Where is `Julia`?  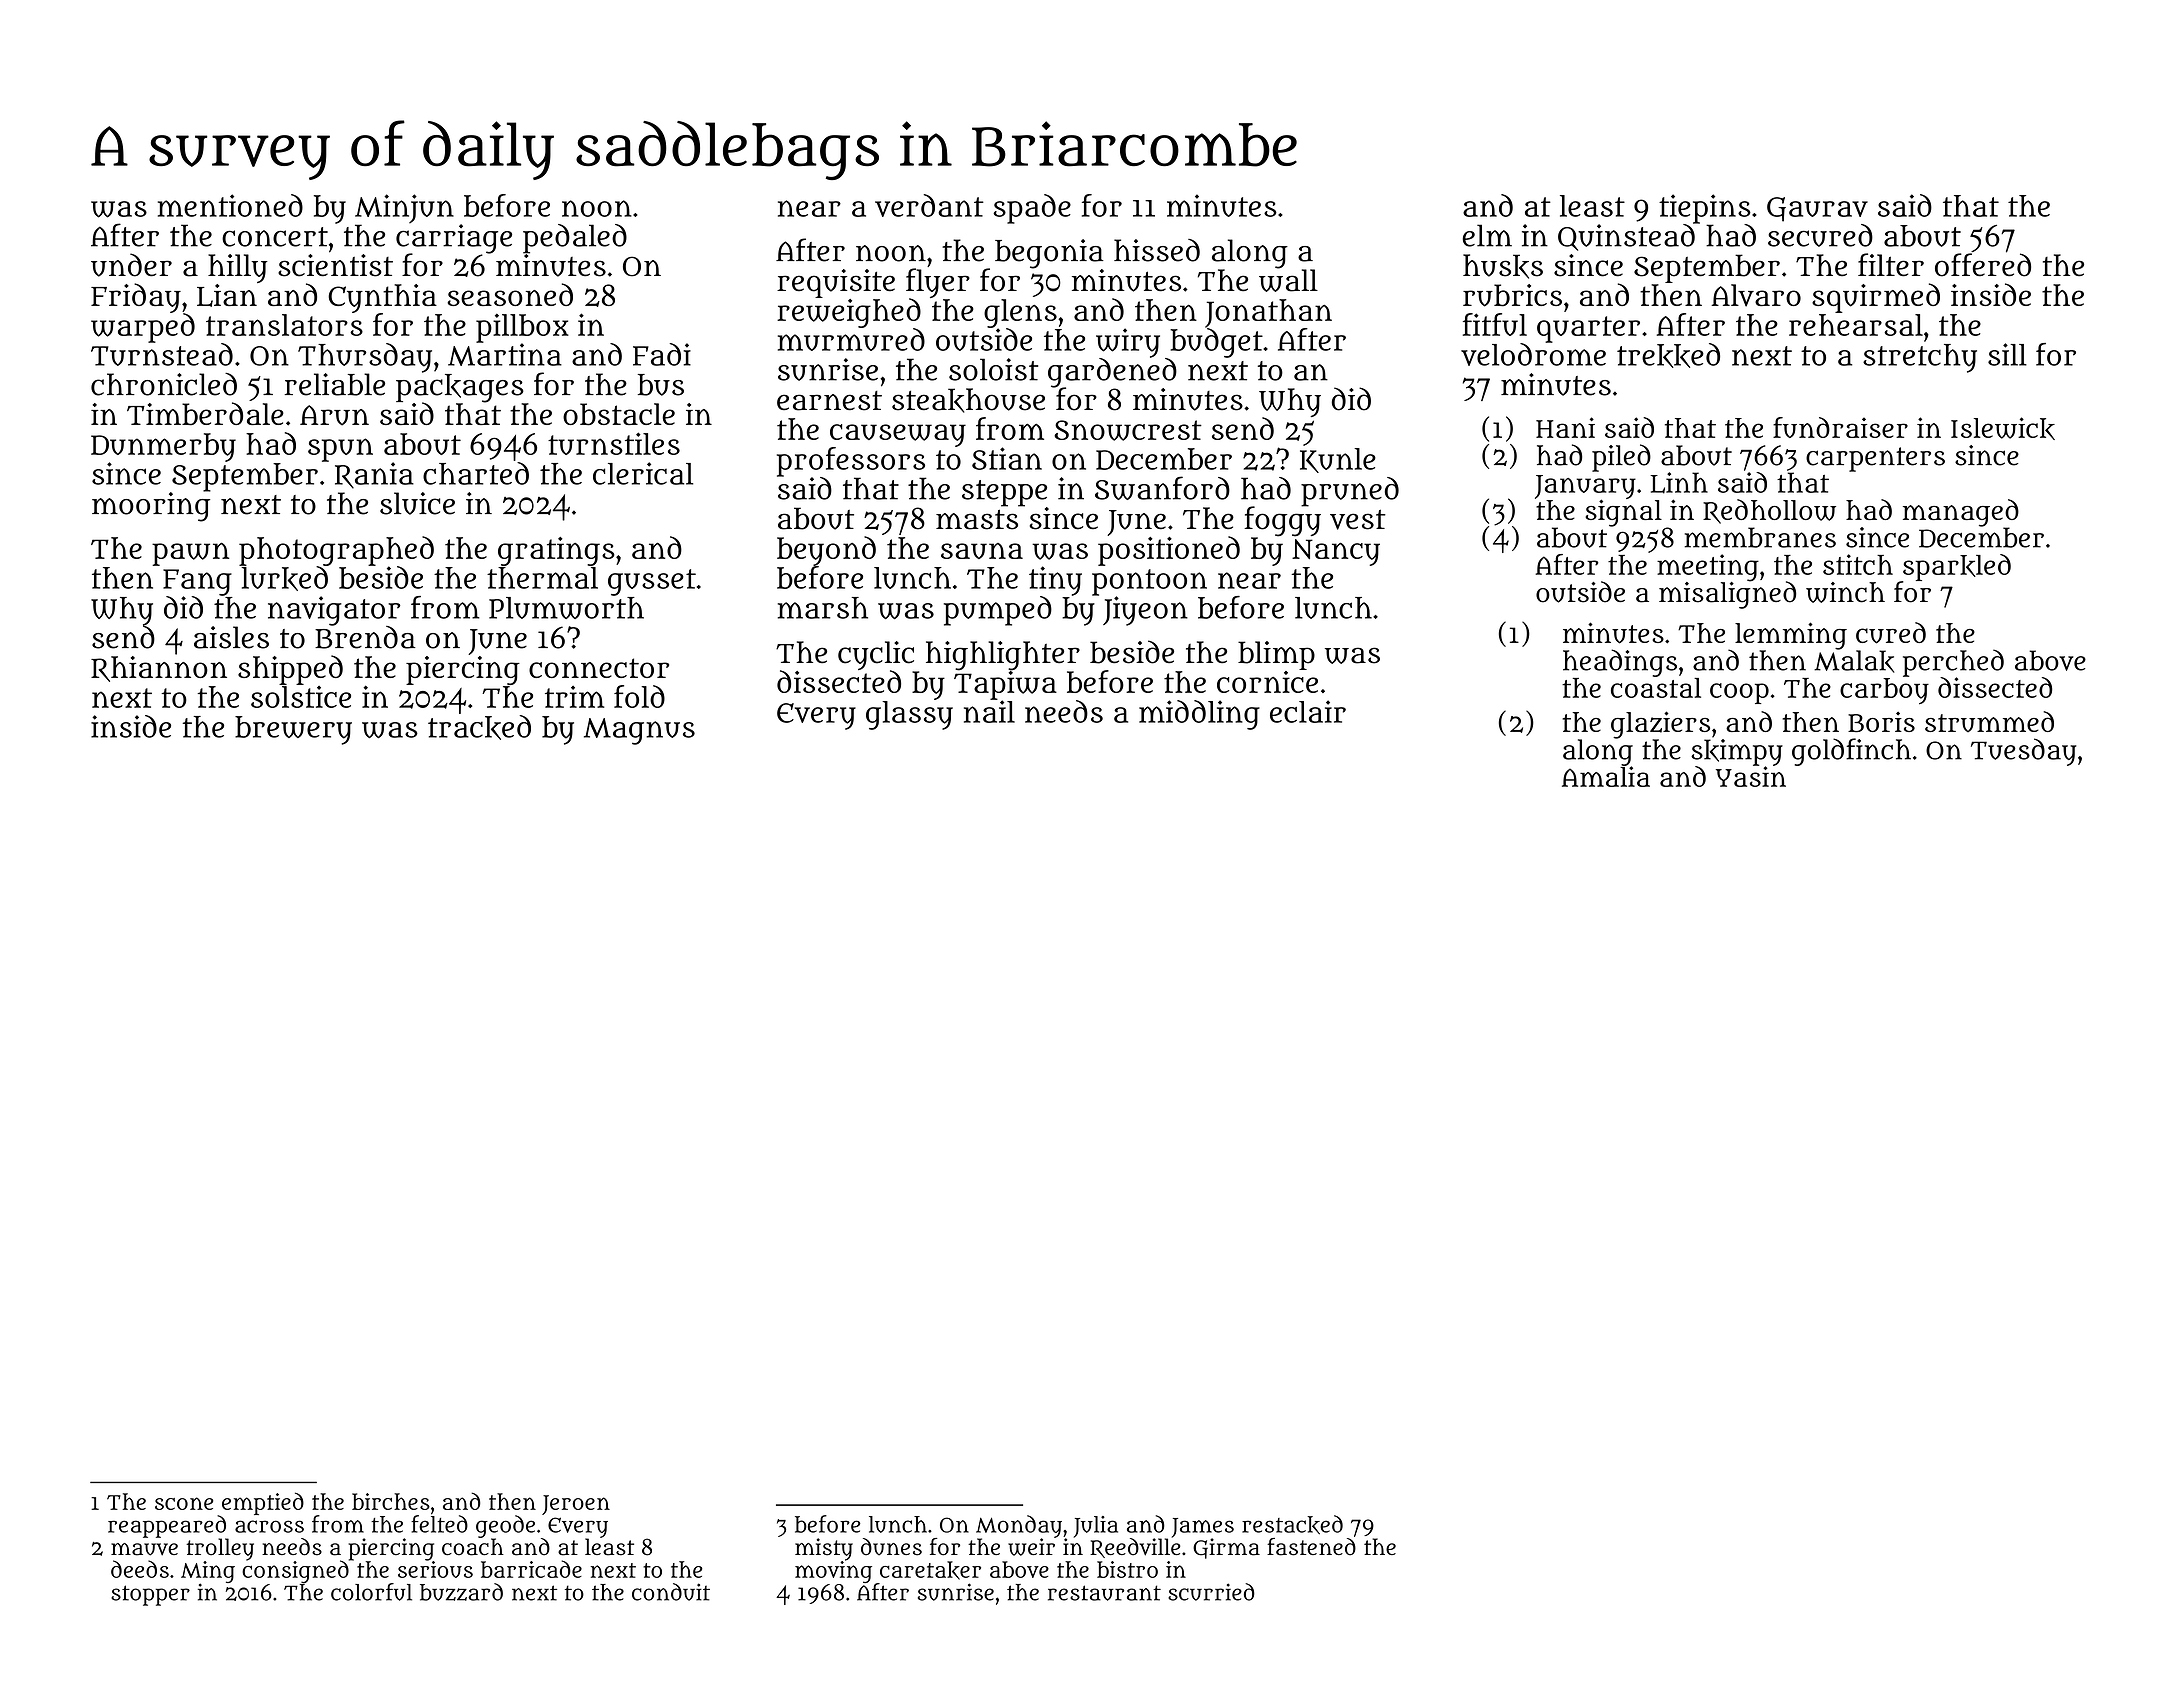
Julia is located at coordinates (1096, 1527).
